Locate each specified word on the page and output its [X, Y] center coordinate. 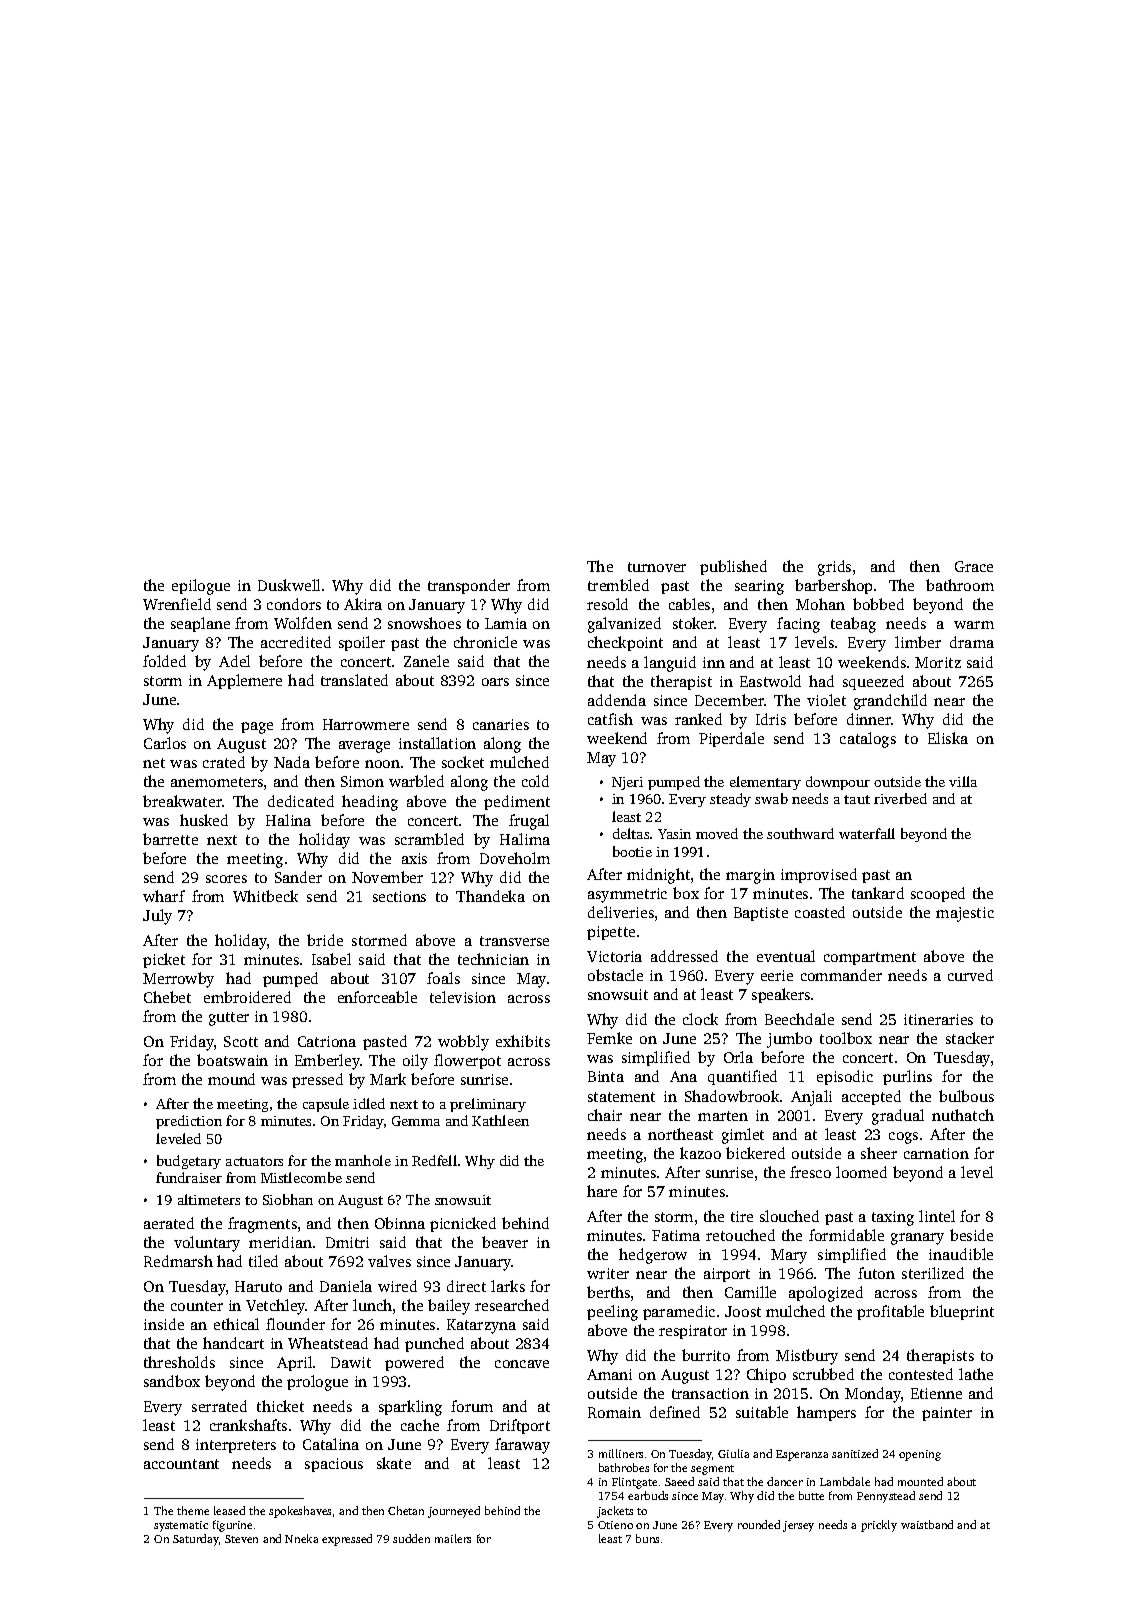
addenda [617, 700]
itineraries [938, 1019]
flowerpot [467, 1061]
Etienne [936, 1393]
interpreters [236, 1446]
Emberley [327, 1062]
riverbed [900, 798]
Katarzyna [481, 1326]
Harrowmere [366, 724]
